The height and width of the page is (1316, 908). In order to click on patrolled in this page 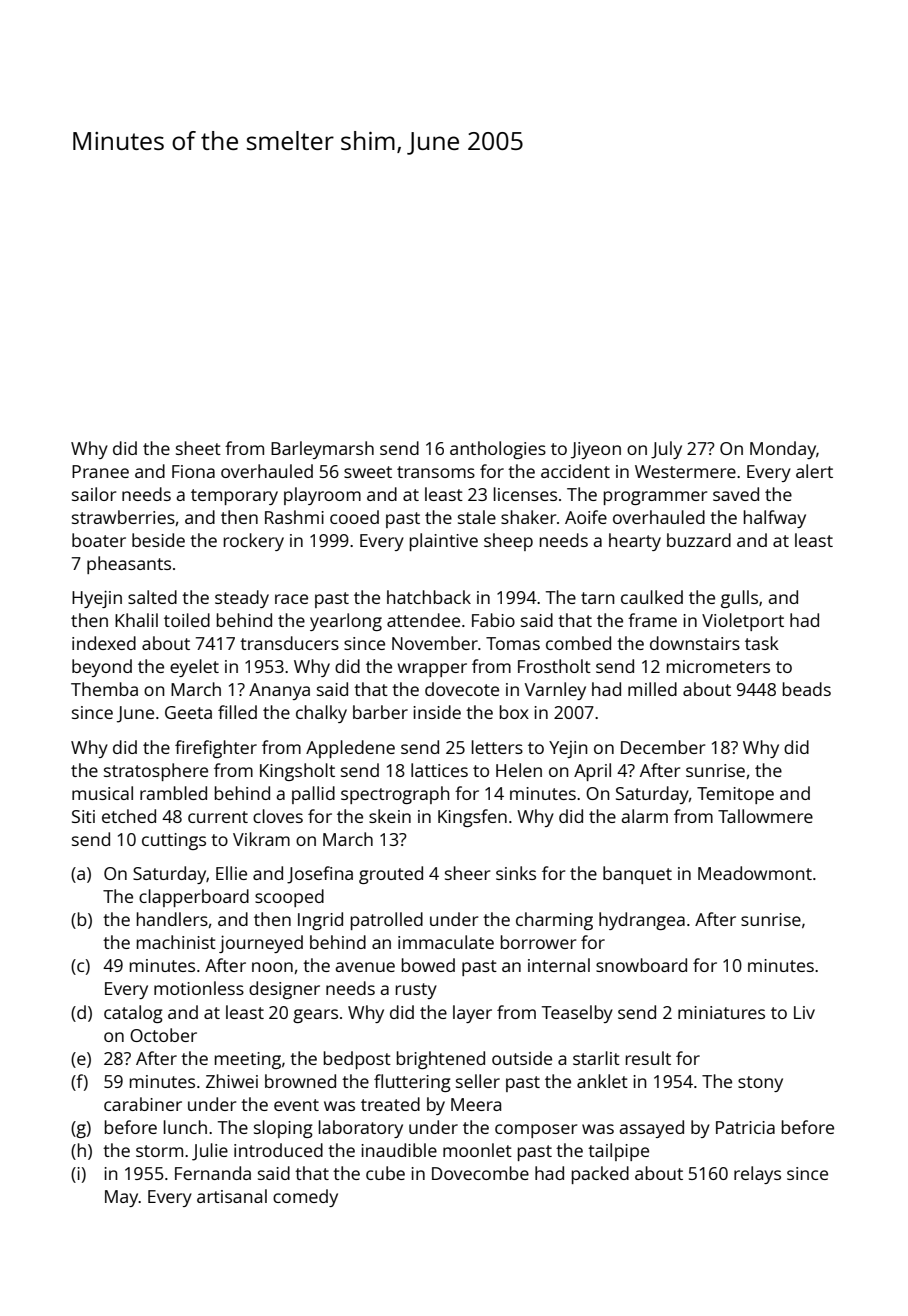, I will do `click(387, 921)`.
